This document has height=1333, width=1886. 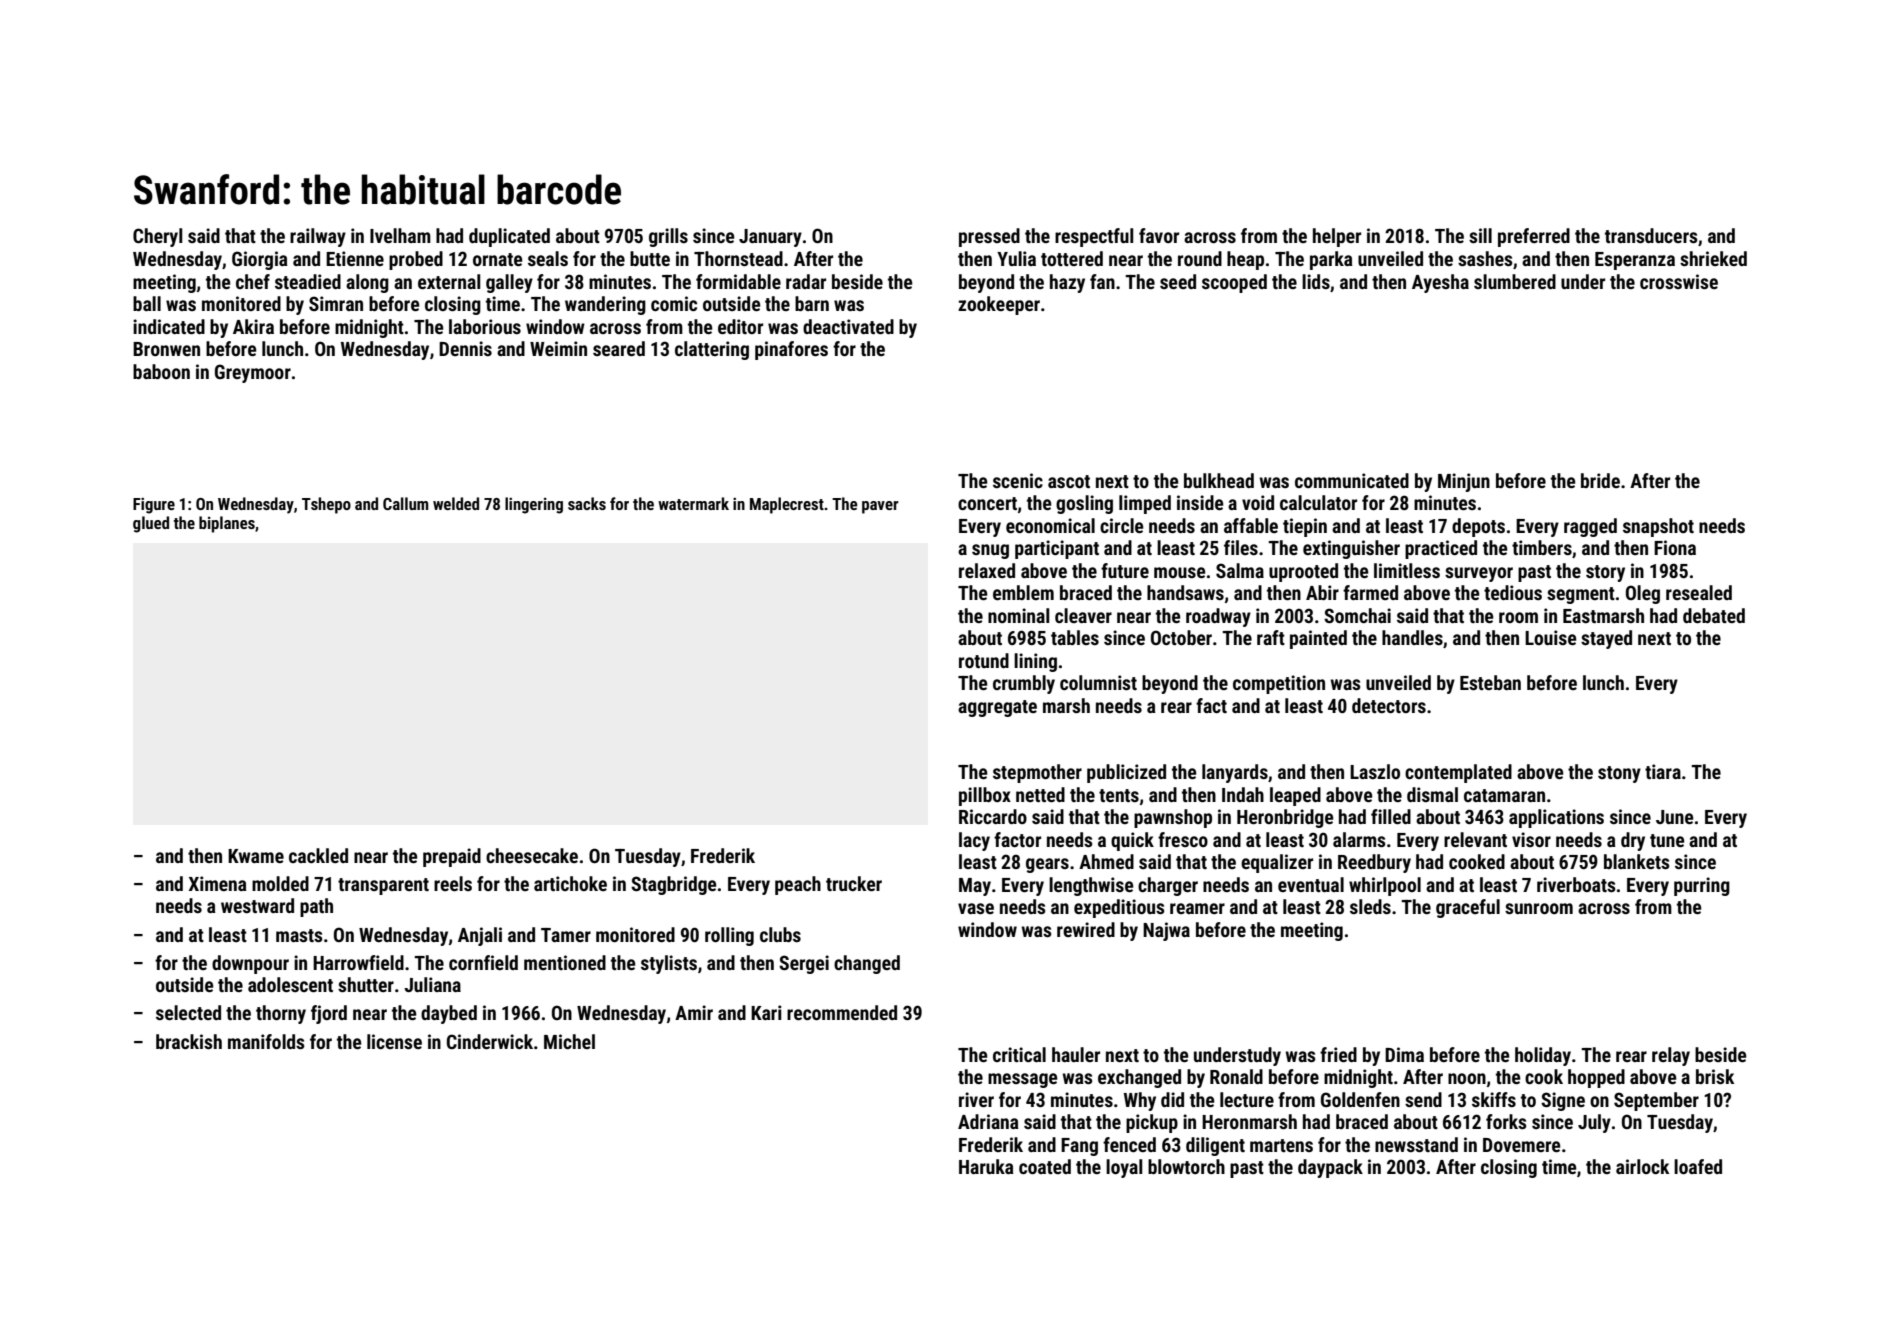 I want to click on Cinderwick, so click(x=490, y=1041).
